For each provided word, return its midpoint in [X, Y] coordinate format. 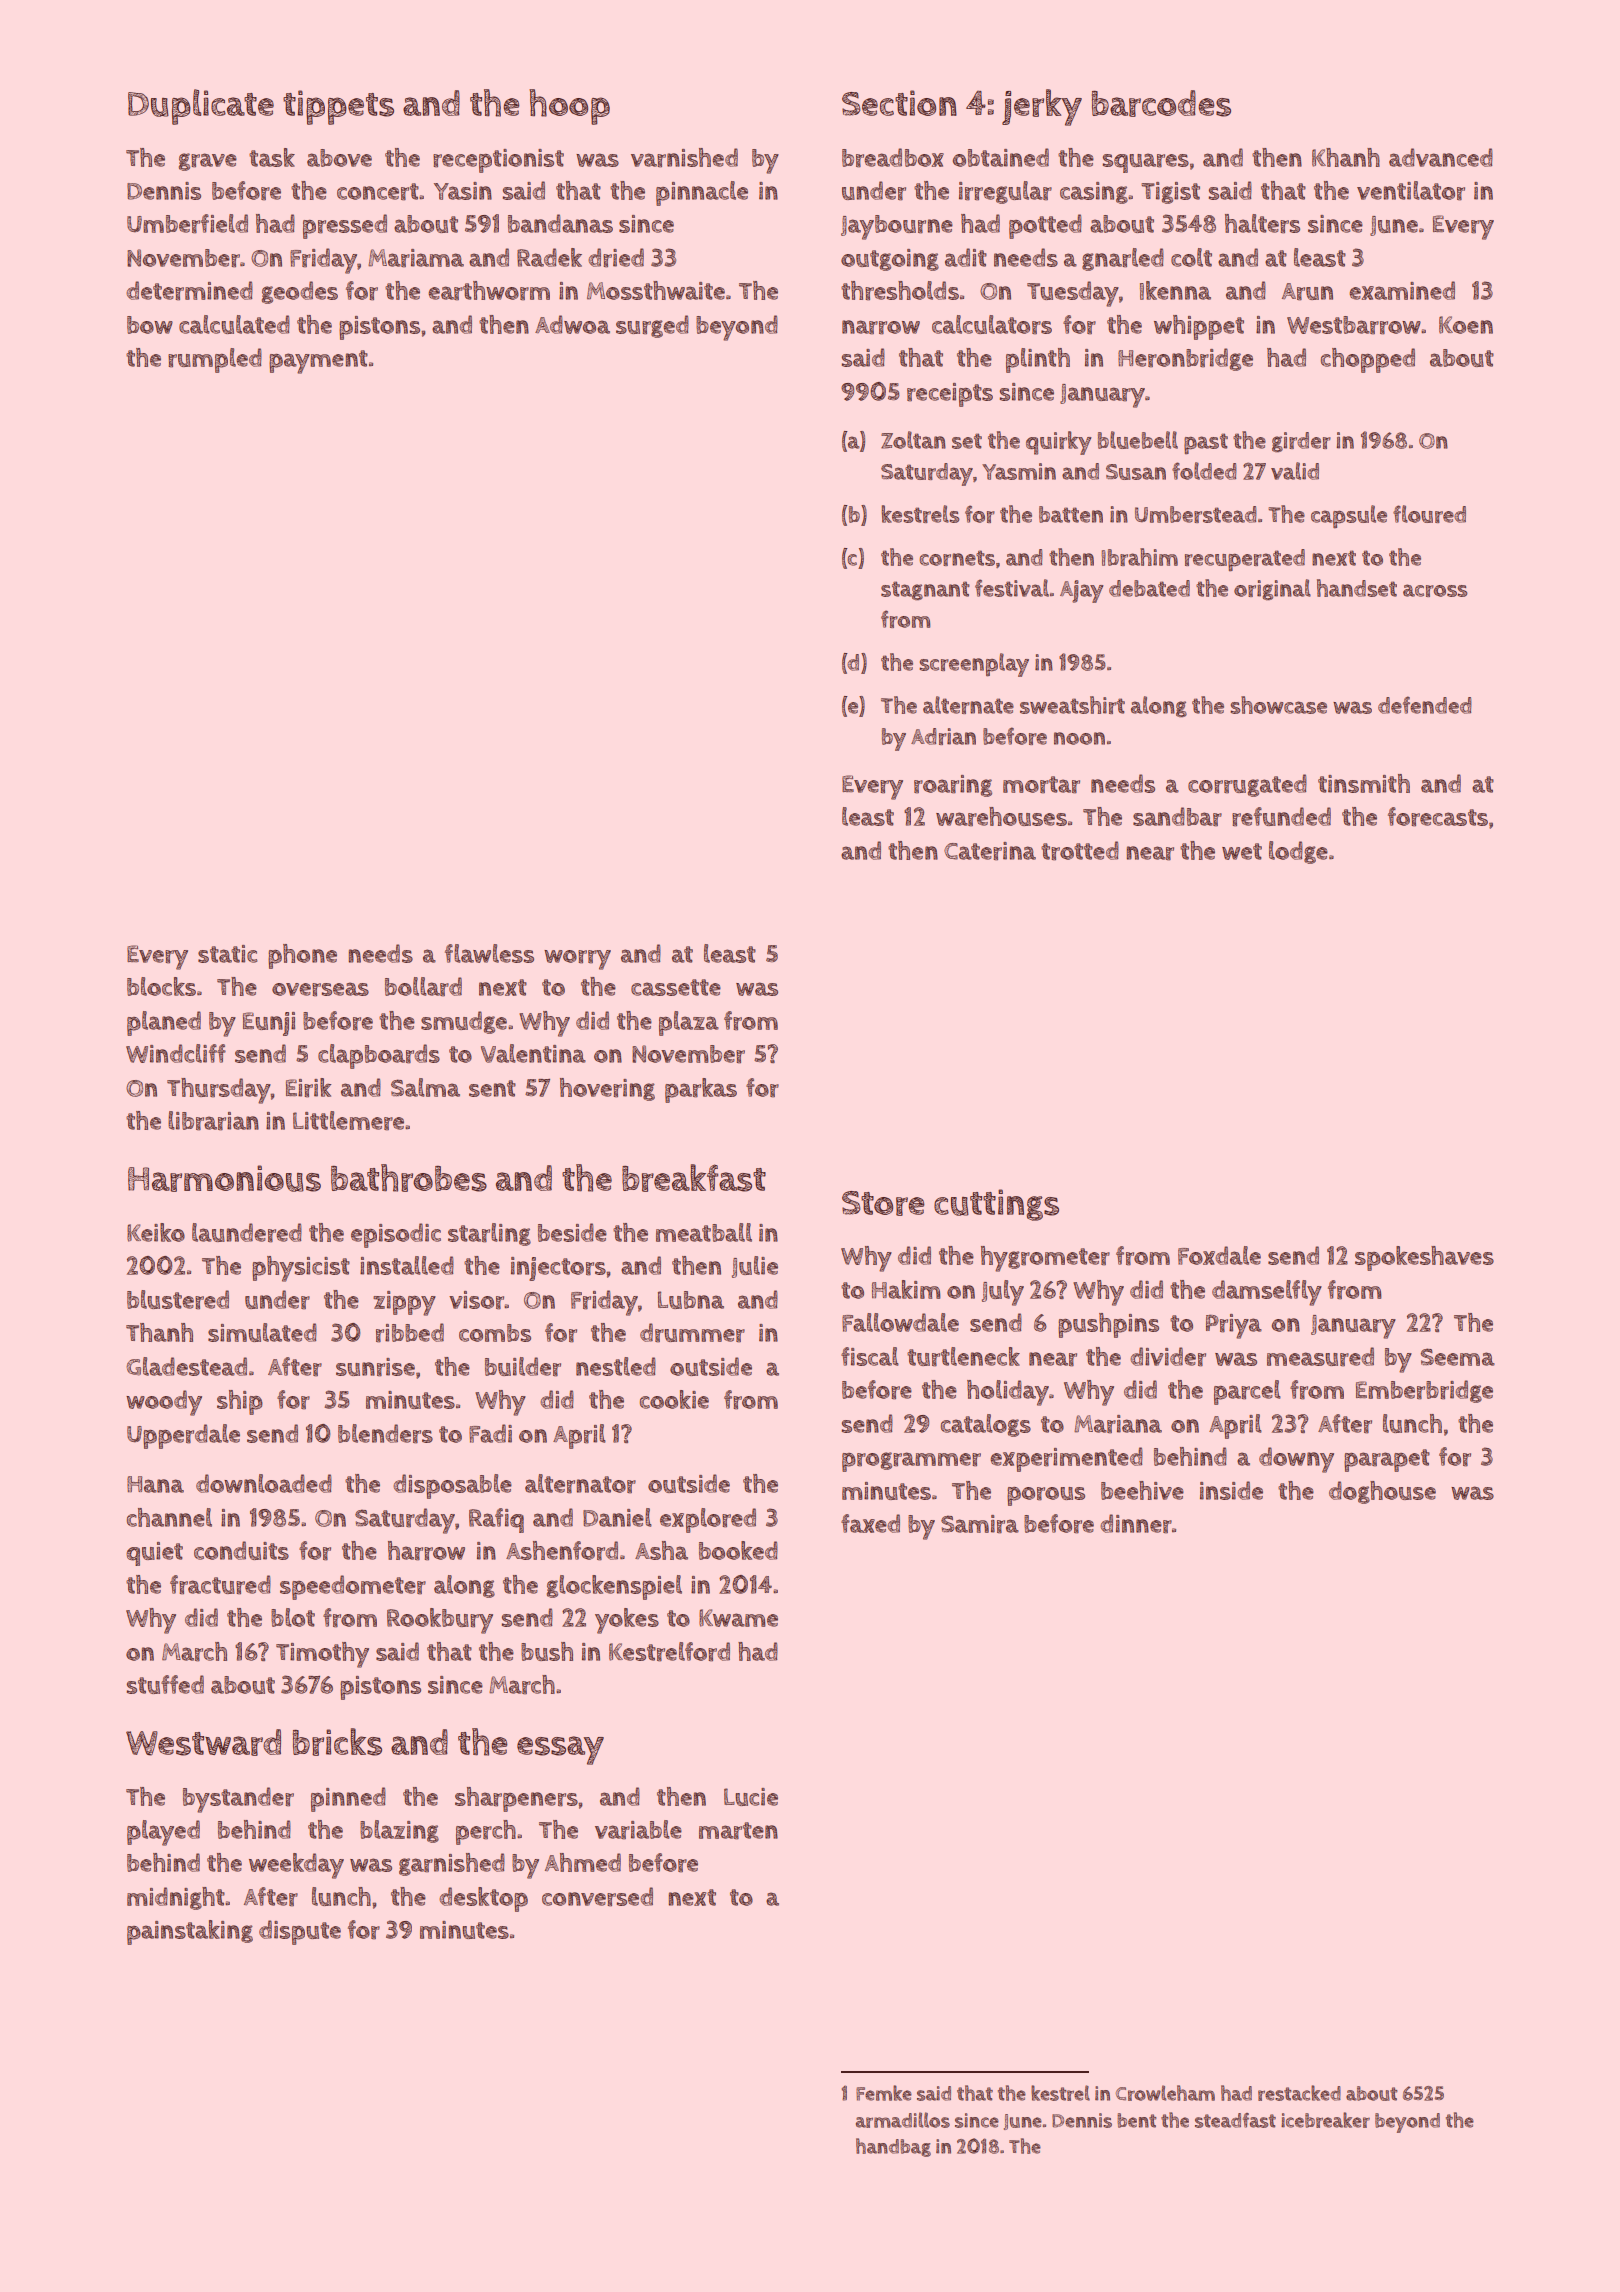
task [272, 157]
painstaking [190, 1932]
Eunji [269, 1024]
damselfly [1267, 1293]
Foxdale [1219, 1255]
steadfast [1235, 2120]
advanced [1441, 157]
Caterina [990, 851]
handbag [893, 2147]
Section [899, 103]
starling [489, 1234]
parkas [701, 1090]
